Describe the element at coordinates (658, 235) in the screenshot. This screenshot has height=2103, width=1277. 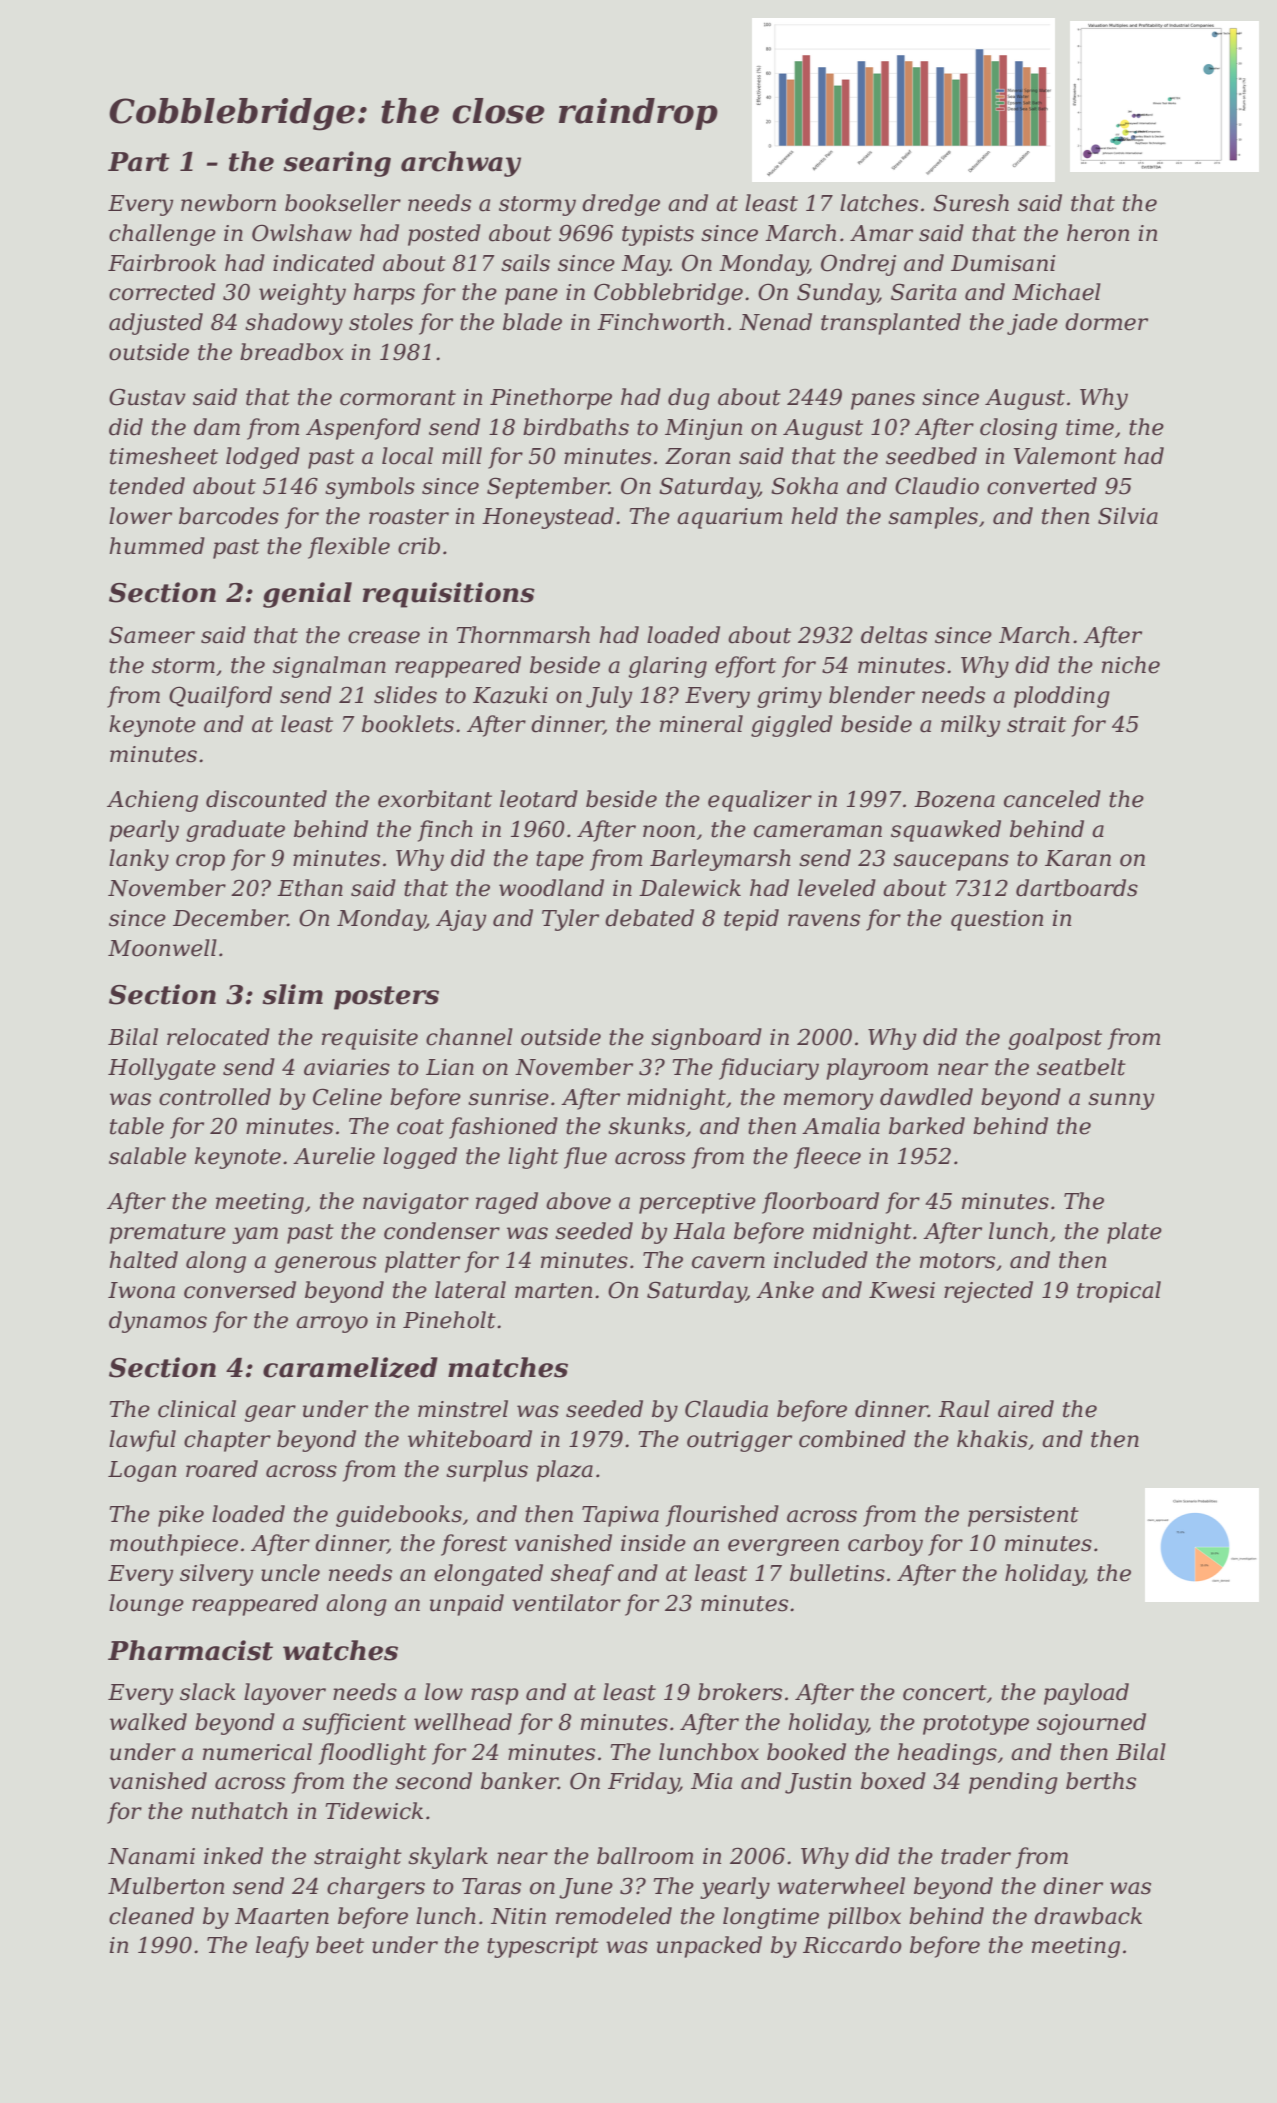
I see `typists` at that location.
